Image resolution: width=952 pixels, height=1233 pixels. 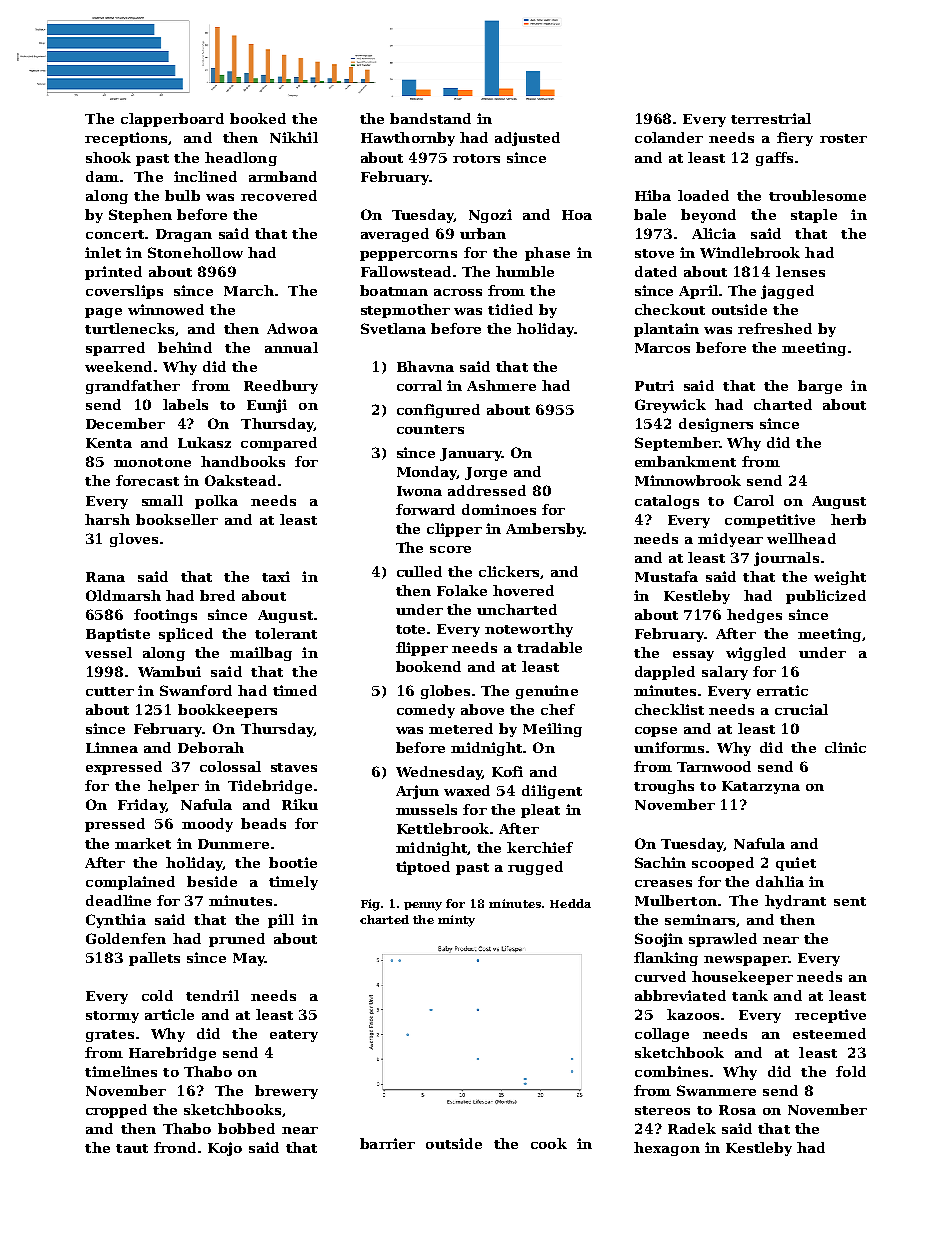 What do you see at coordinates (848, 519) in the image?
I see `herb` at bounding box center [848, 519].
